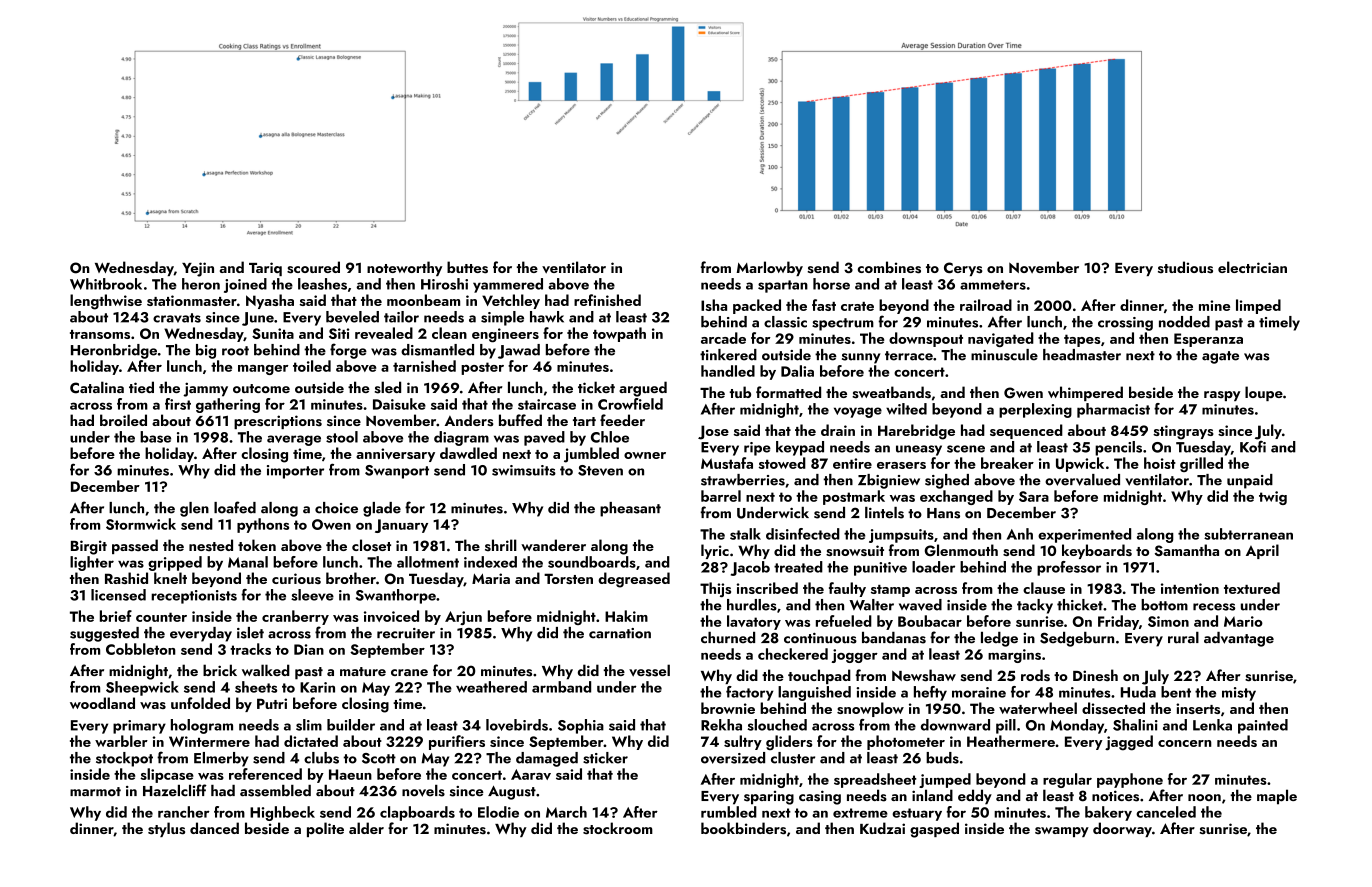  Describe the element at coordinates (820, 638) in the screenshot. I see `continuous` at that location.
